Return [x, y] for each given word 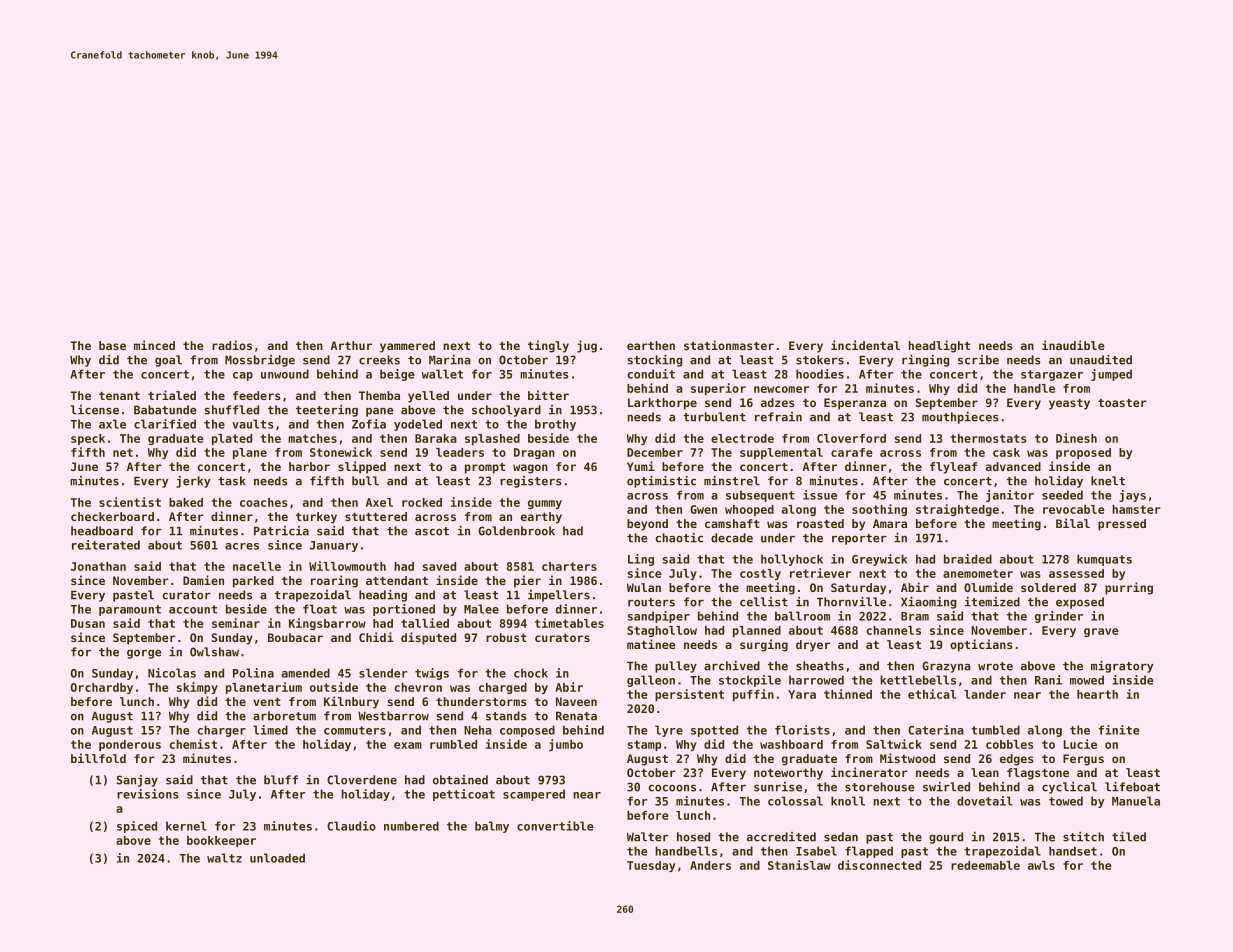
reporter [859, 539]
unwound [285, 374]
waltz [224, 858]
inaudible [1073, 345]
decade [732, 538]
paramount [130, 610]
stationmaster [729, 345]
